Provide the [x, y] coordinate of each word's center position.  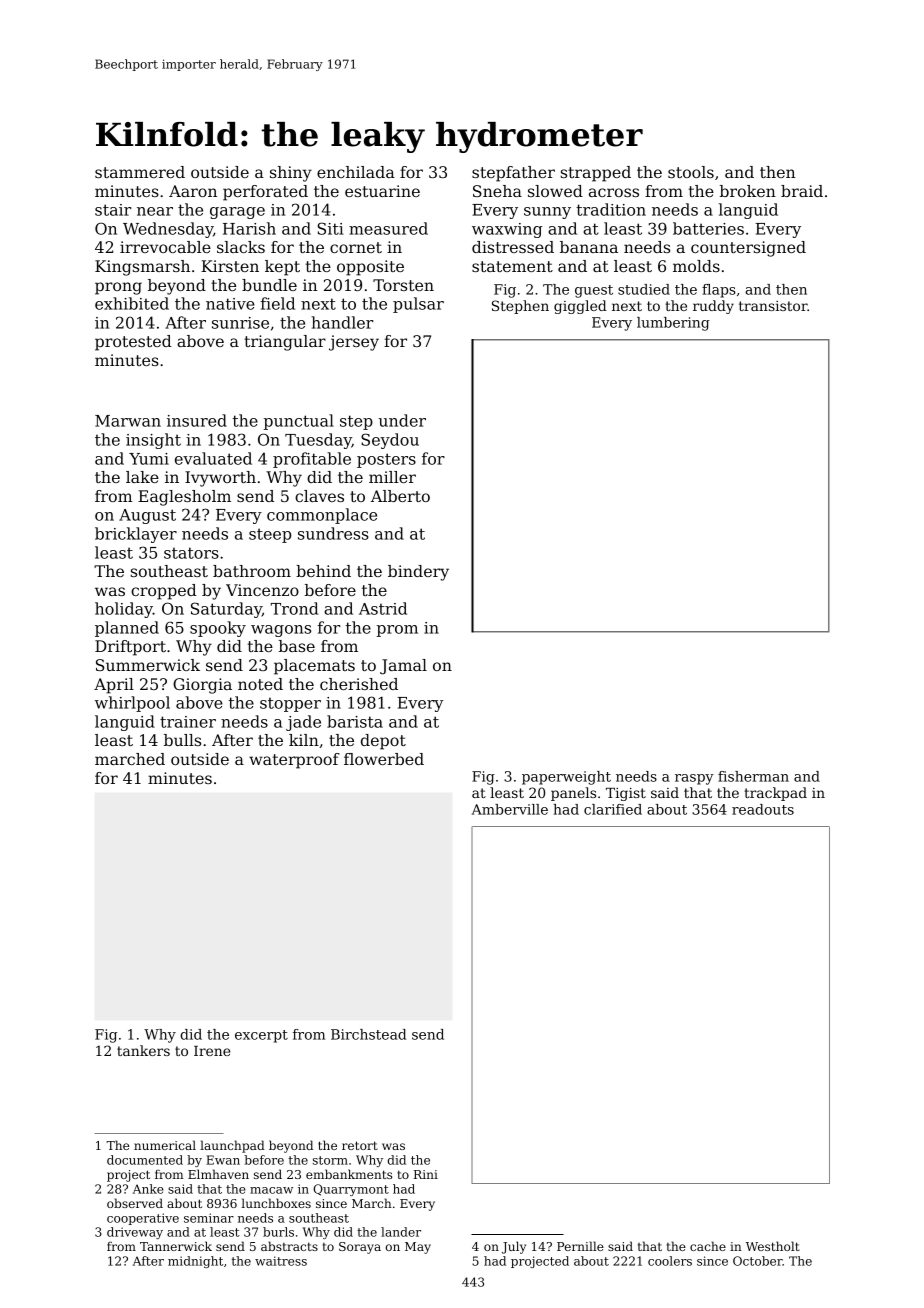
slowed [555, 191]
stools [691, 172]
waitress [281, 1261]
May [418, 1248]
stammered [140, 172]
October [758, 1261]
